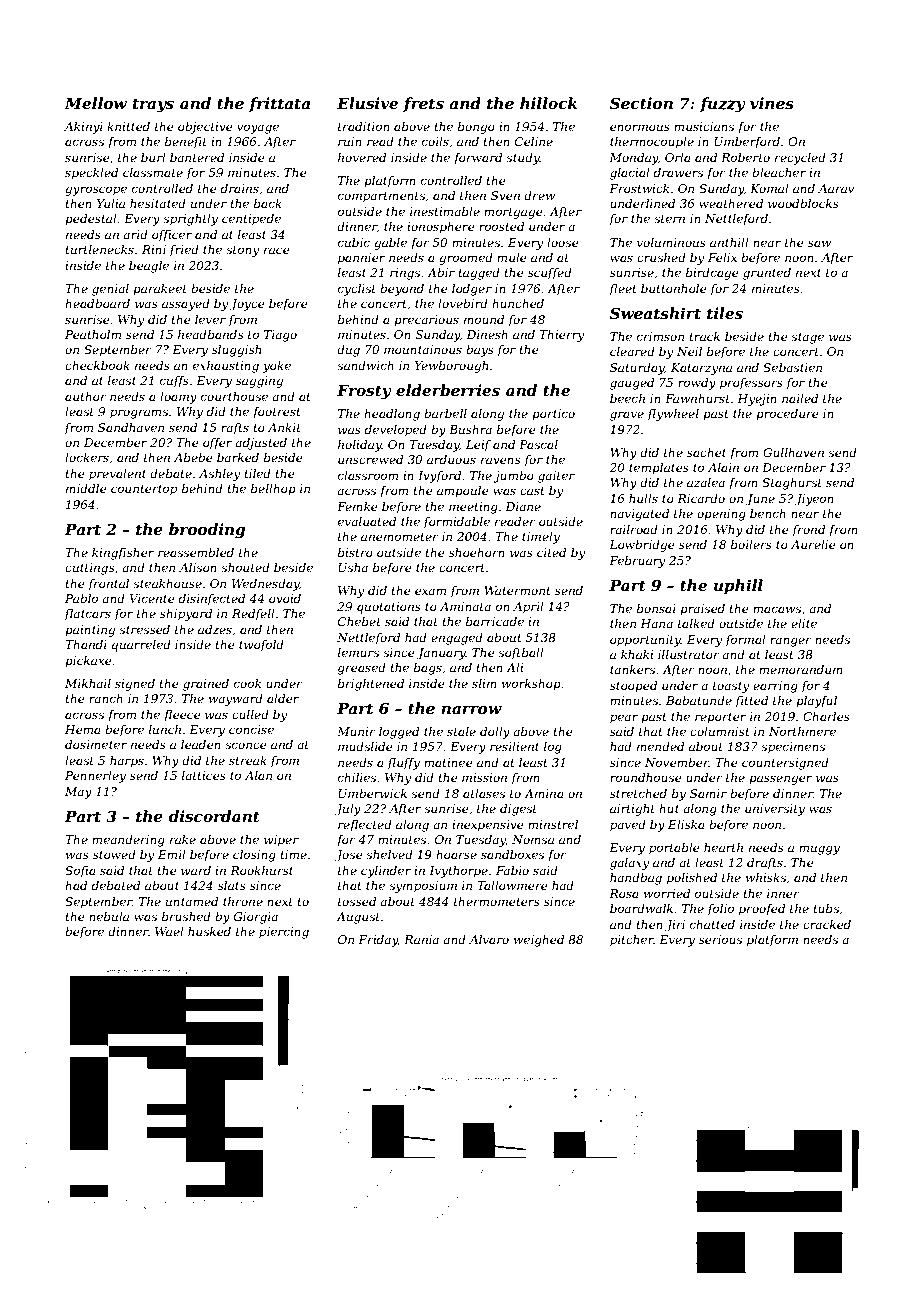  I want to click on vines, so click(772, 103).
